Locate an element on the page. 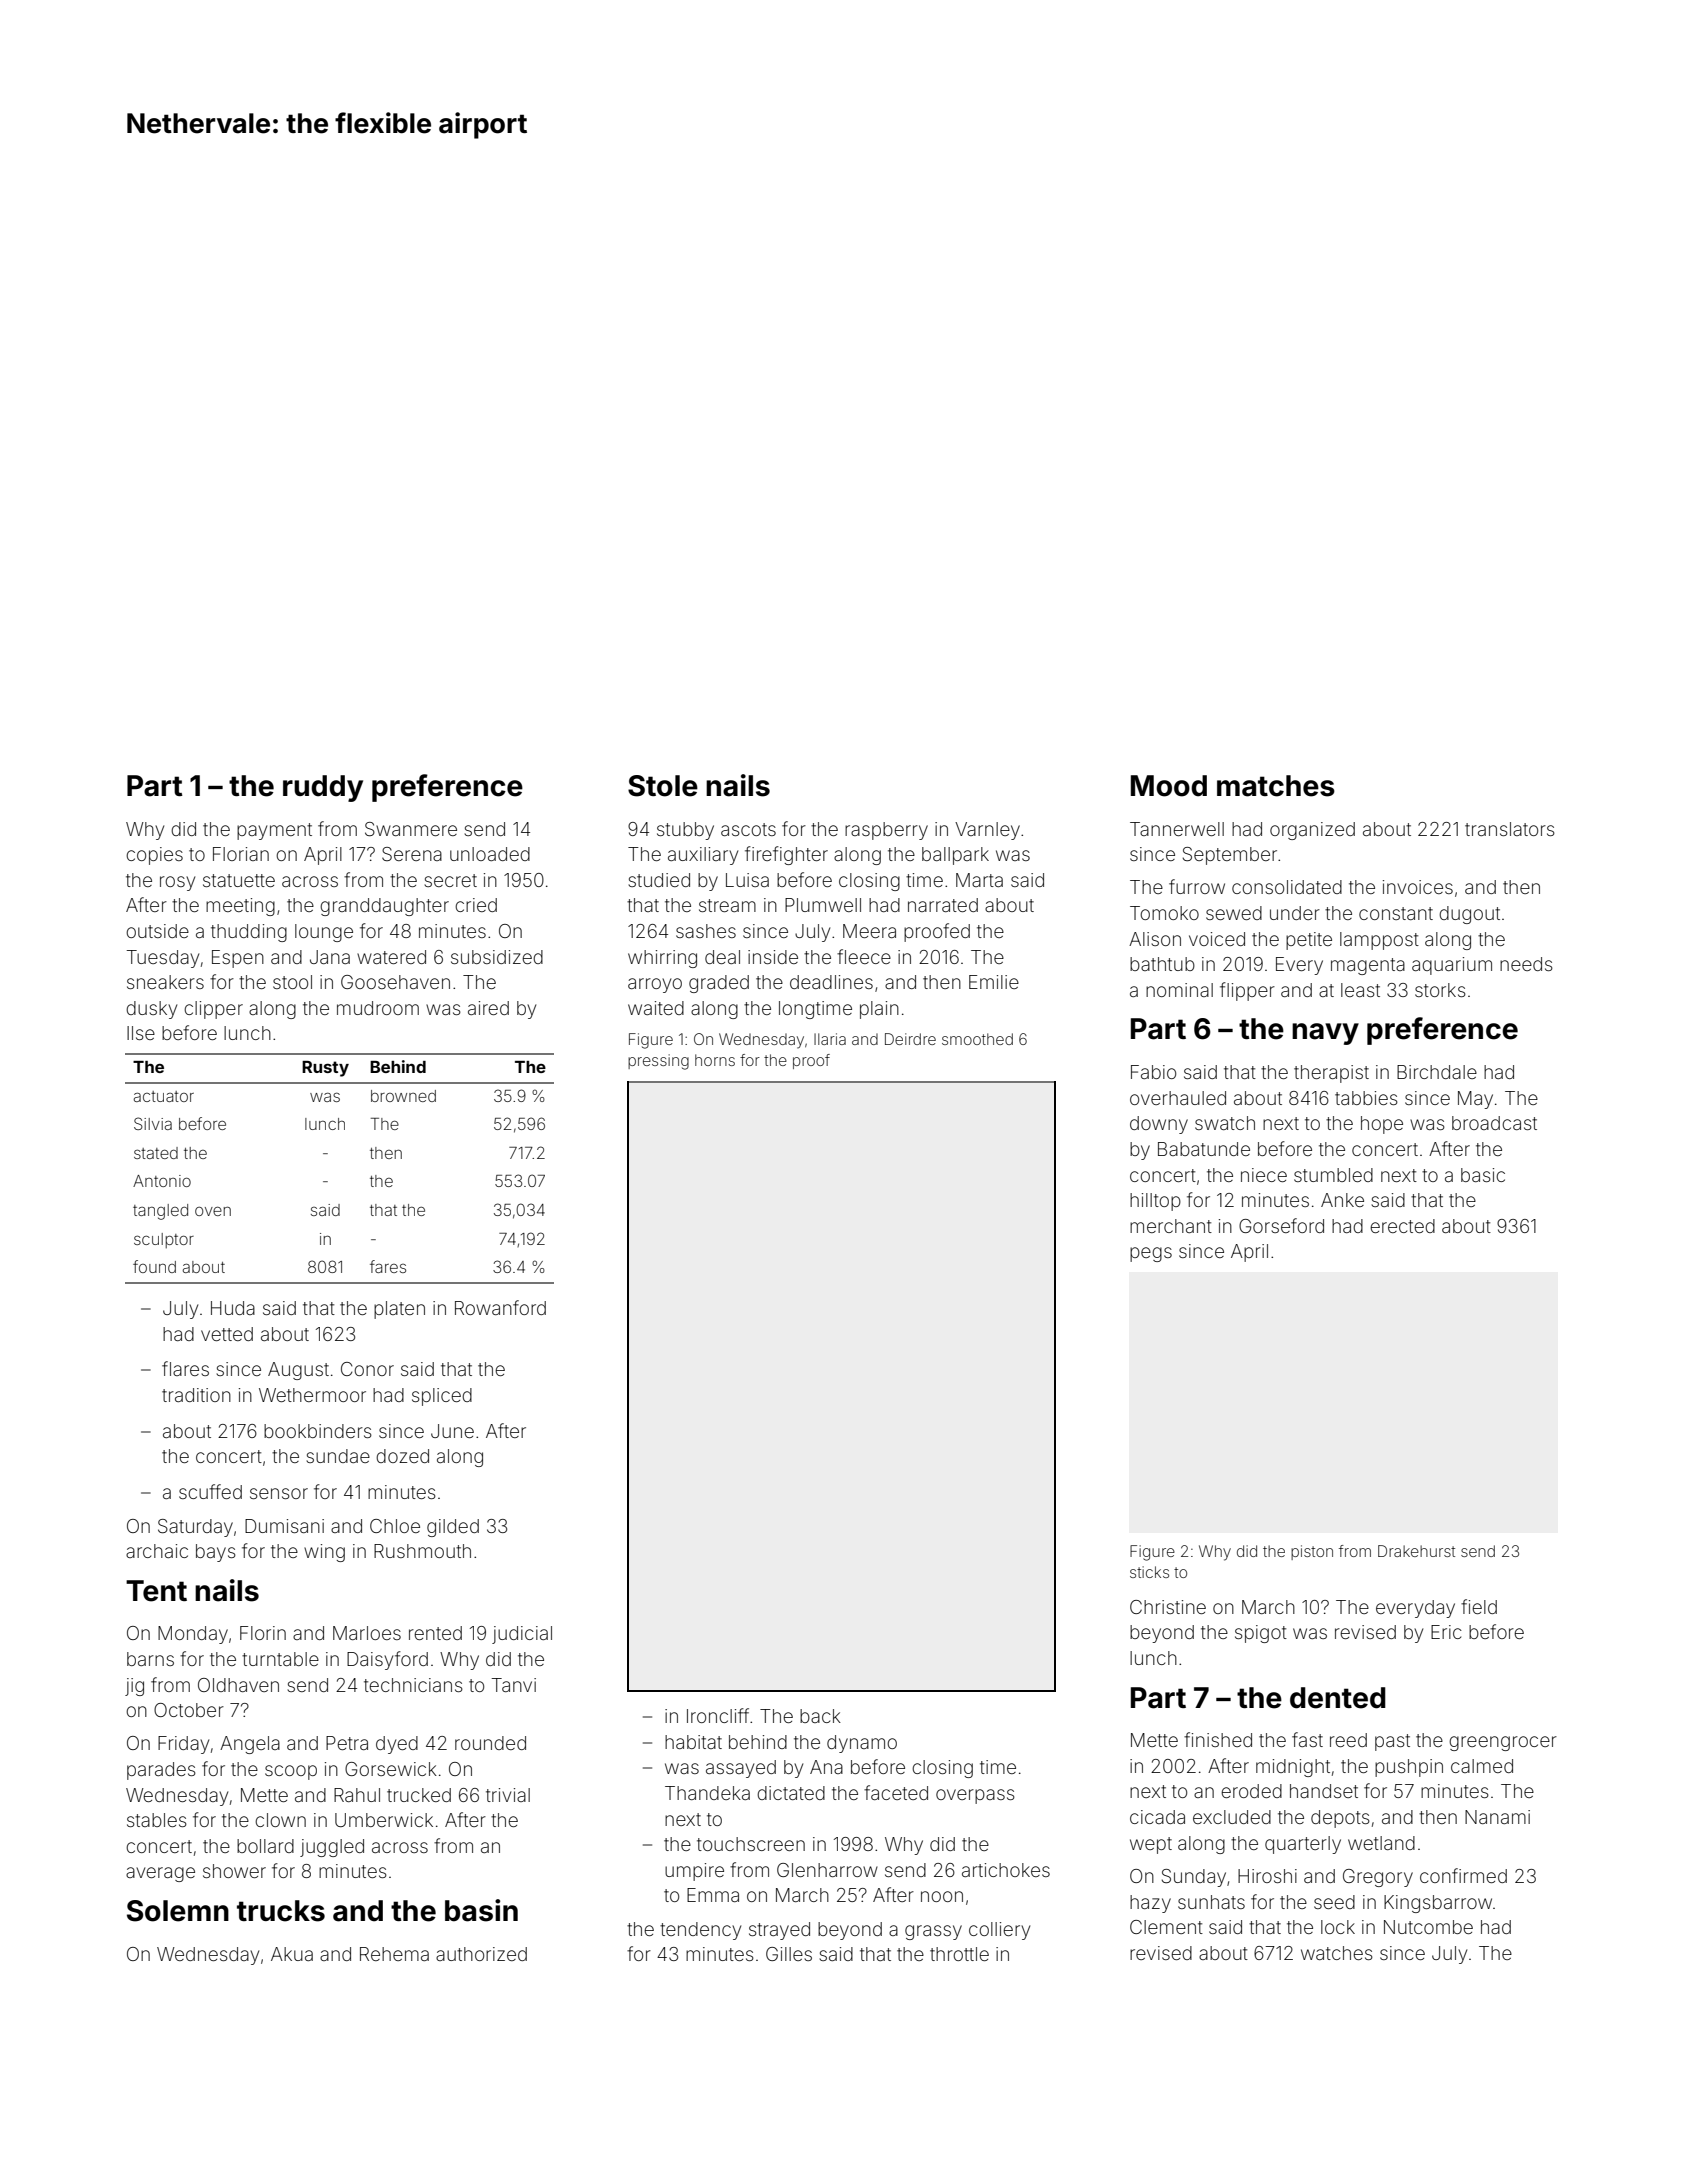 Image resolution: width=1683 pixels, height=2178 pixels. Emilie is located at coordinates (994, 982).
